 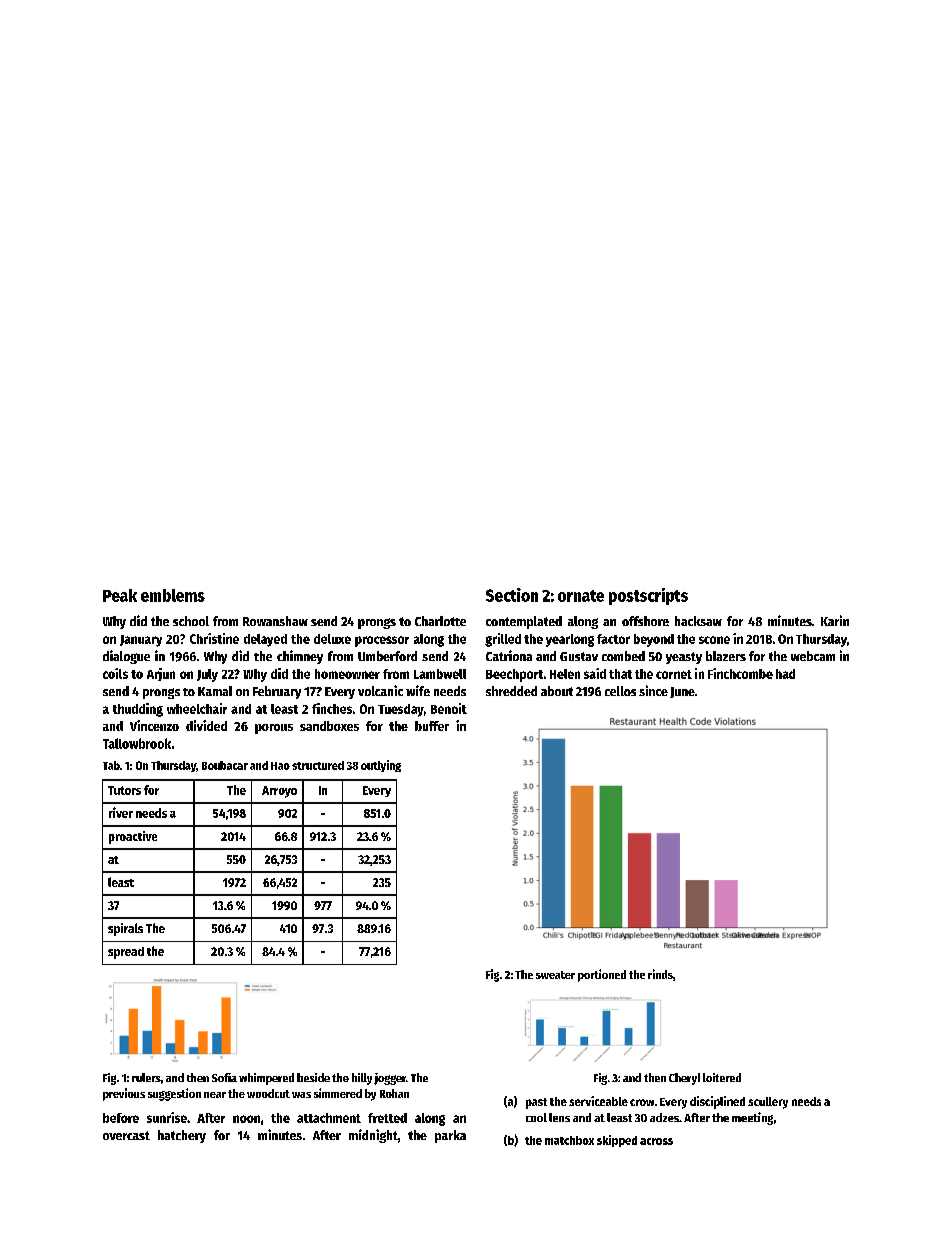 I want to click on spread, so click(x=126, y=953).
